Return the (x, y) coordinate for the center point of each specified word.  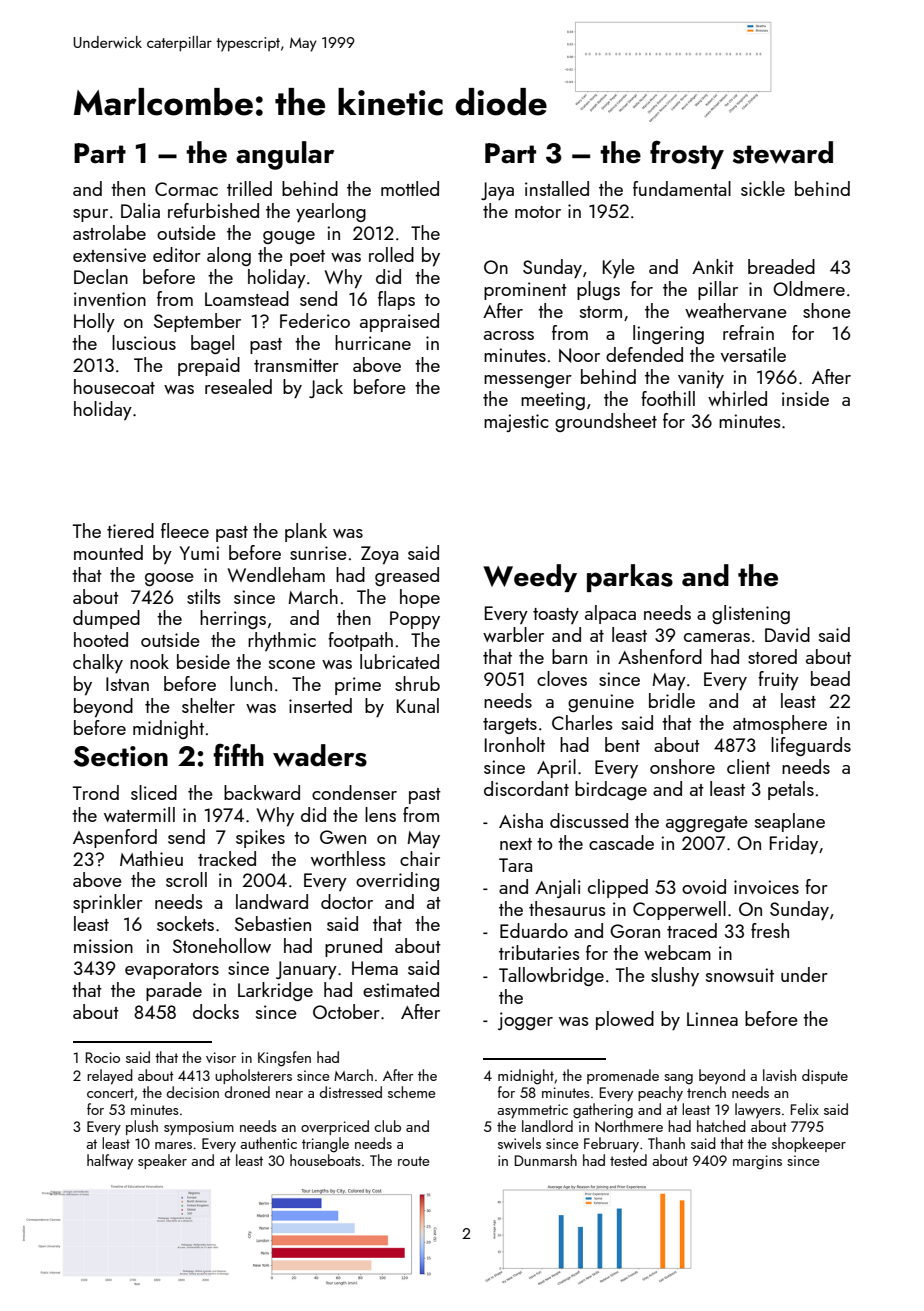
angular (285, 155)
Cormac (186, 189)
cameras (717, 637)
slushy (675, 976)
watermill (139, 814)
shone (827, 310)
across (509, 335)
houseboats (325, 1160)
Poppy (415, 620)
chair (420, 858)
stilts (204, 596)
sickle (763, 188)
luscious (144, 342)
